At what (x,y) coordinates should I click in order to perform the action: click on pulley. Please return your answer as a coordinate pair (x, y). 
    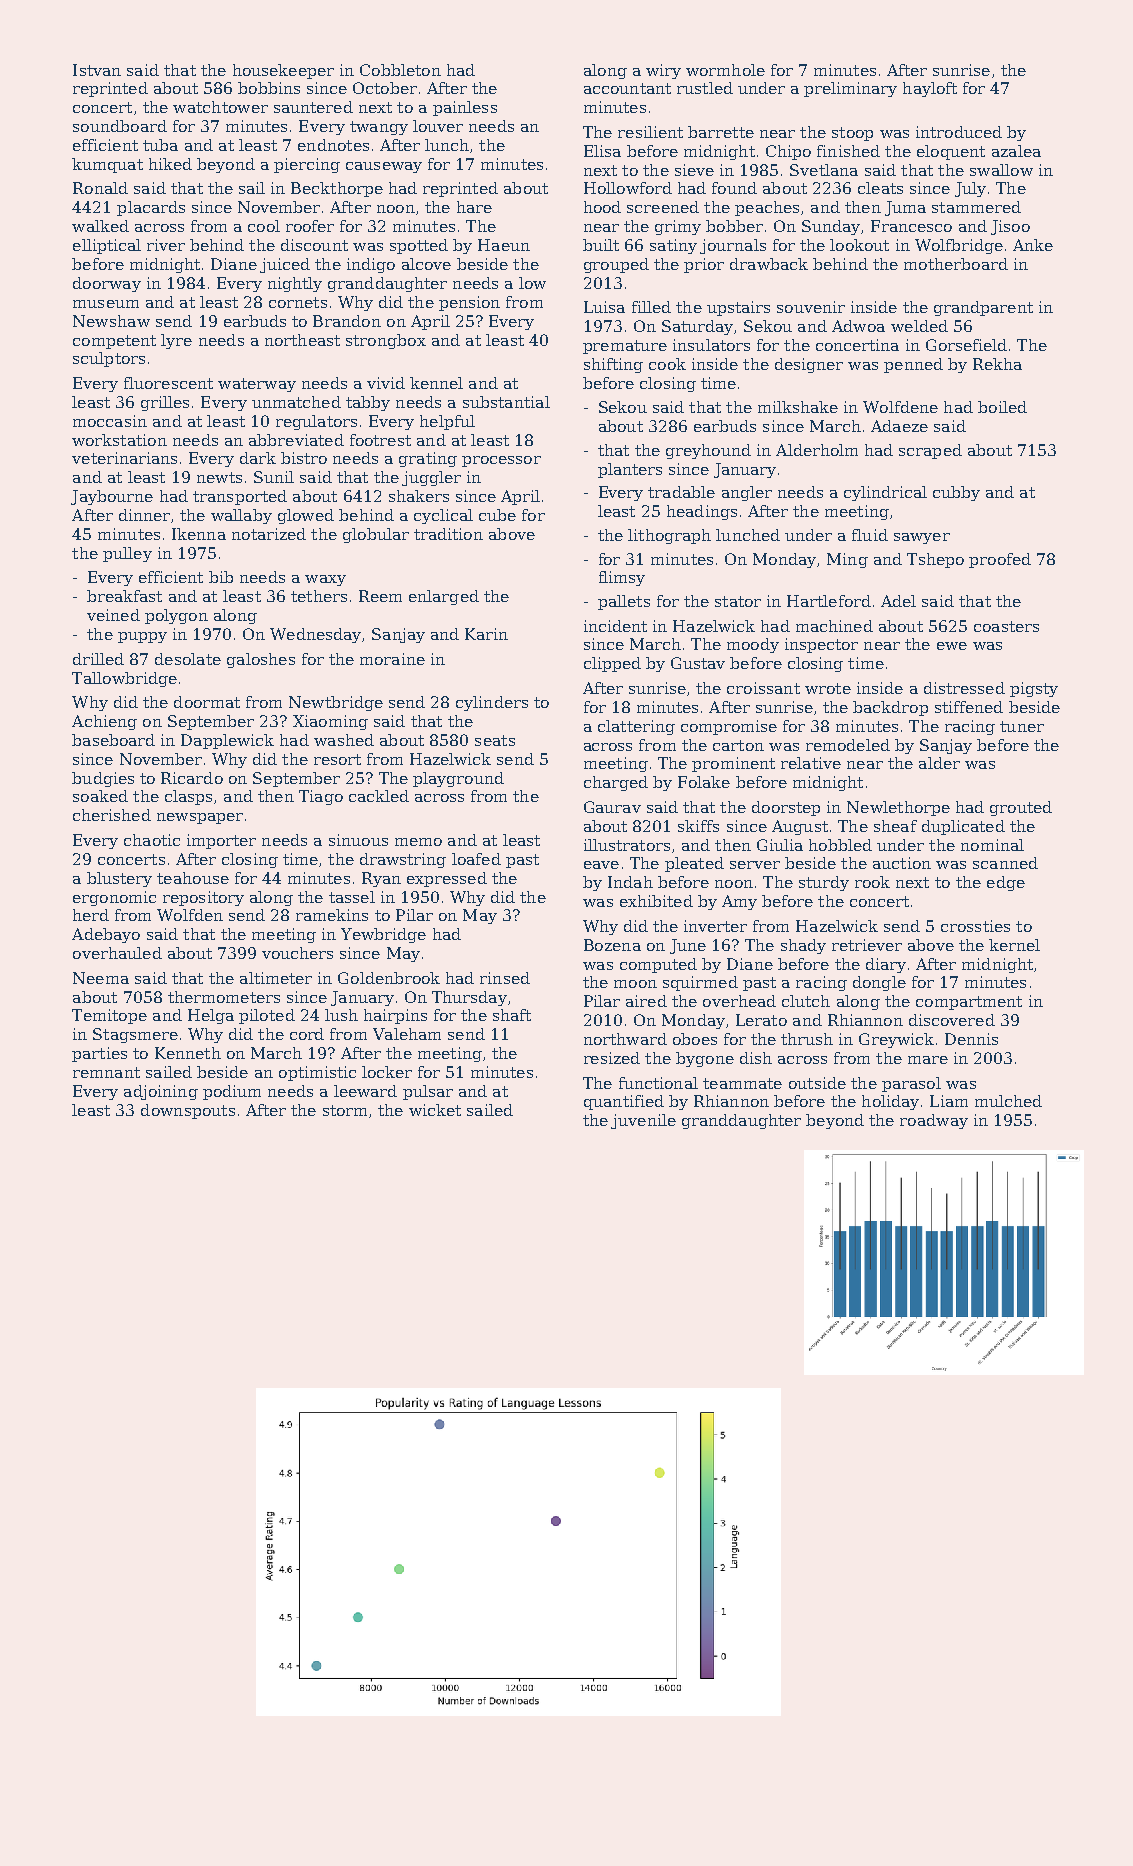
    Looking at the image, I should click on (127, 554).
